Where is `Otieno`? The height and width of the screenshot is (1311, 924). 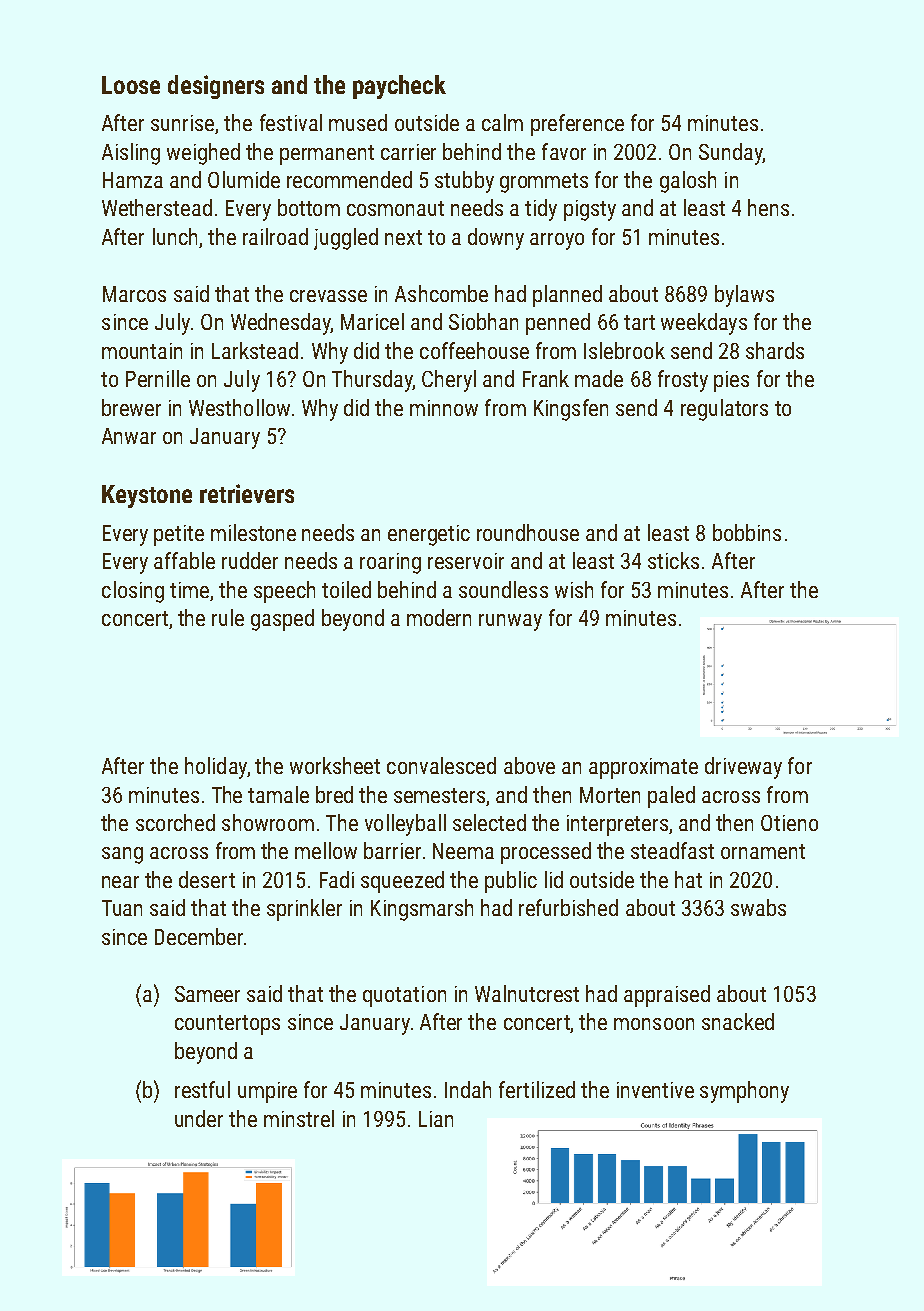 Otieno is located at coordinates (789, 823).
